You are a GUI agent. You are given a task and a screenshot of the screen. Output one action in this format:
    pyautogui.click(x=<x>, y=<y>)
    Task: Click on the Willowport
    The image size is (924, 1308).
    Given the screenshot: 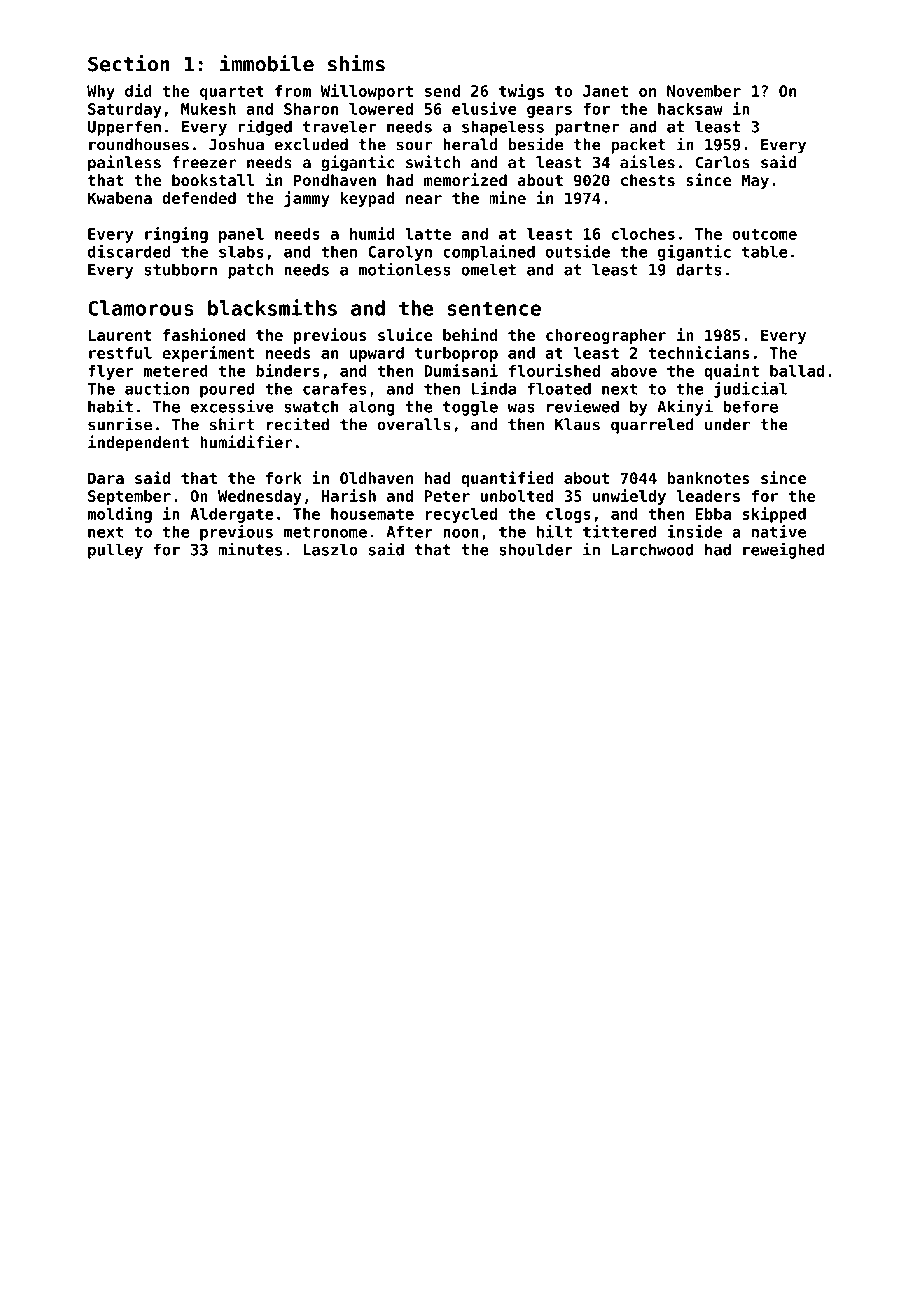 What is the action you would take?
    pyautogui.click(x=367, y=92)
